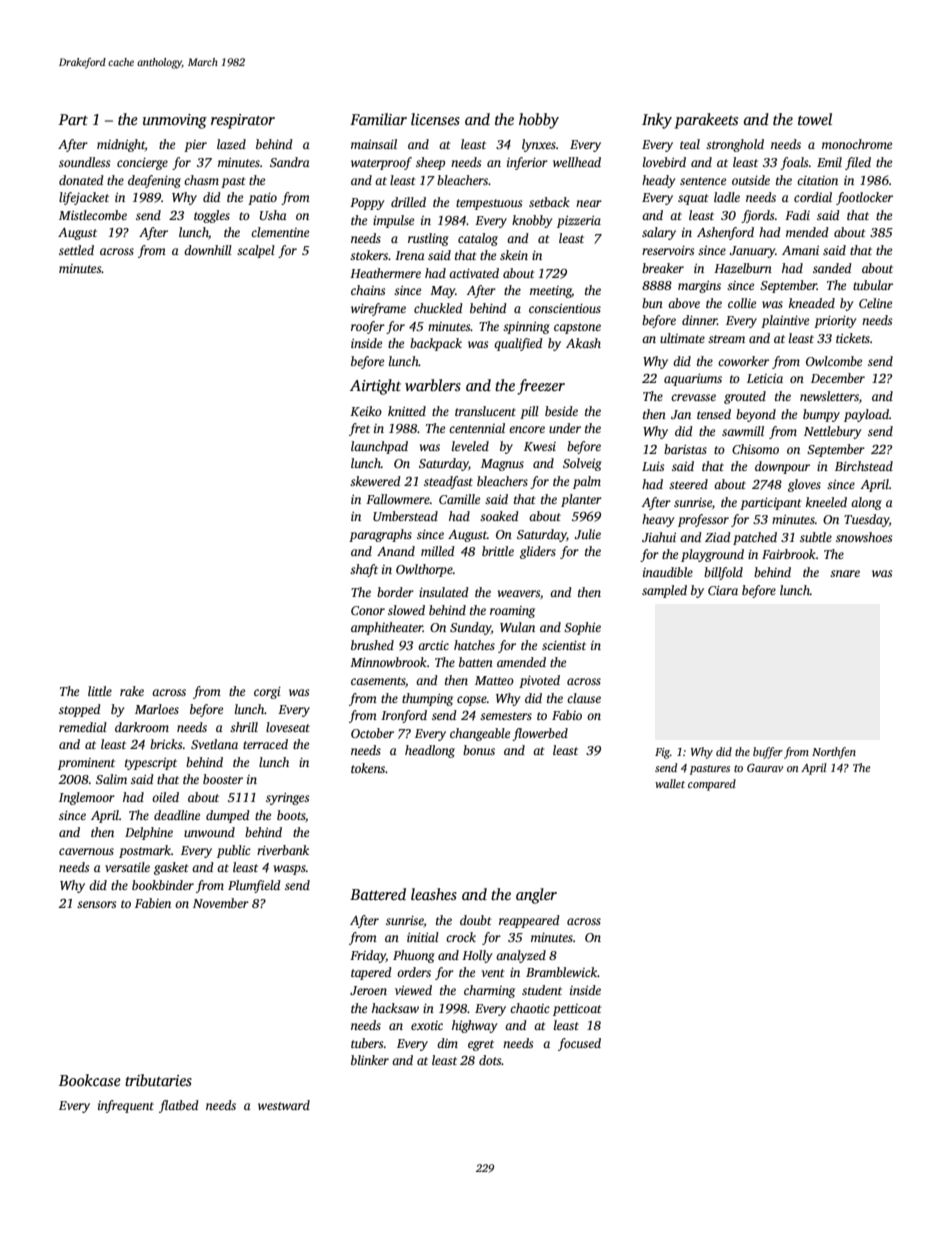  What do you see at coordinates (448, 482) in the screenshot?
I see `steadfast` at bounding box center [448, 482].
